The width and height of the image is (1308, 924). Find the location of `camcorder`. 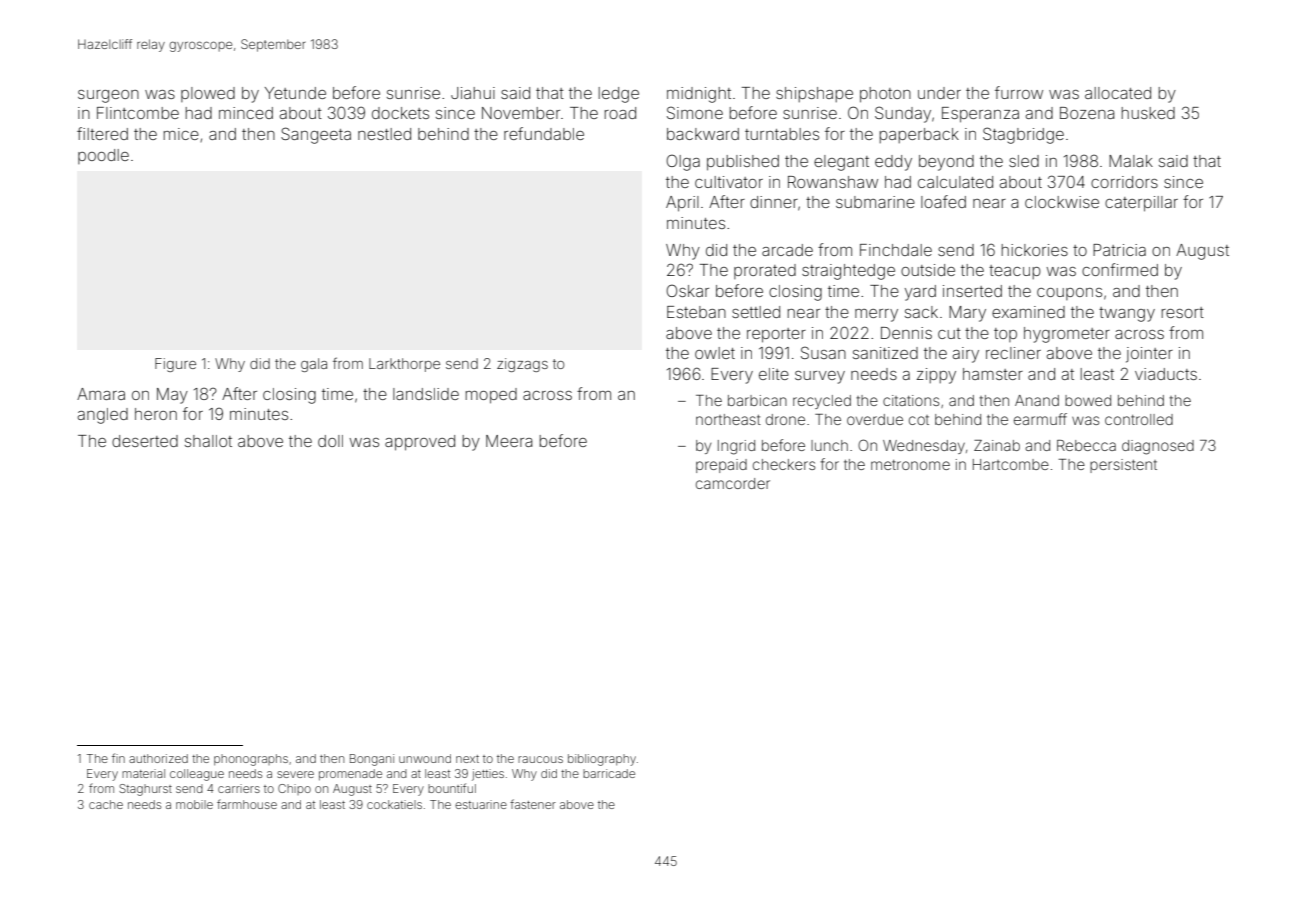

camcorder is located at coordinates (733, 483).
